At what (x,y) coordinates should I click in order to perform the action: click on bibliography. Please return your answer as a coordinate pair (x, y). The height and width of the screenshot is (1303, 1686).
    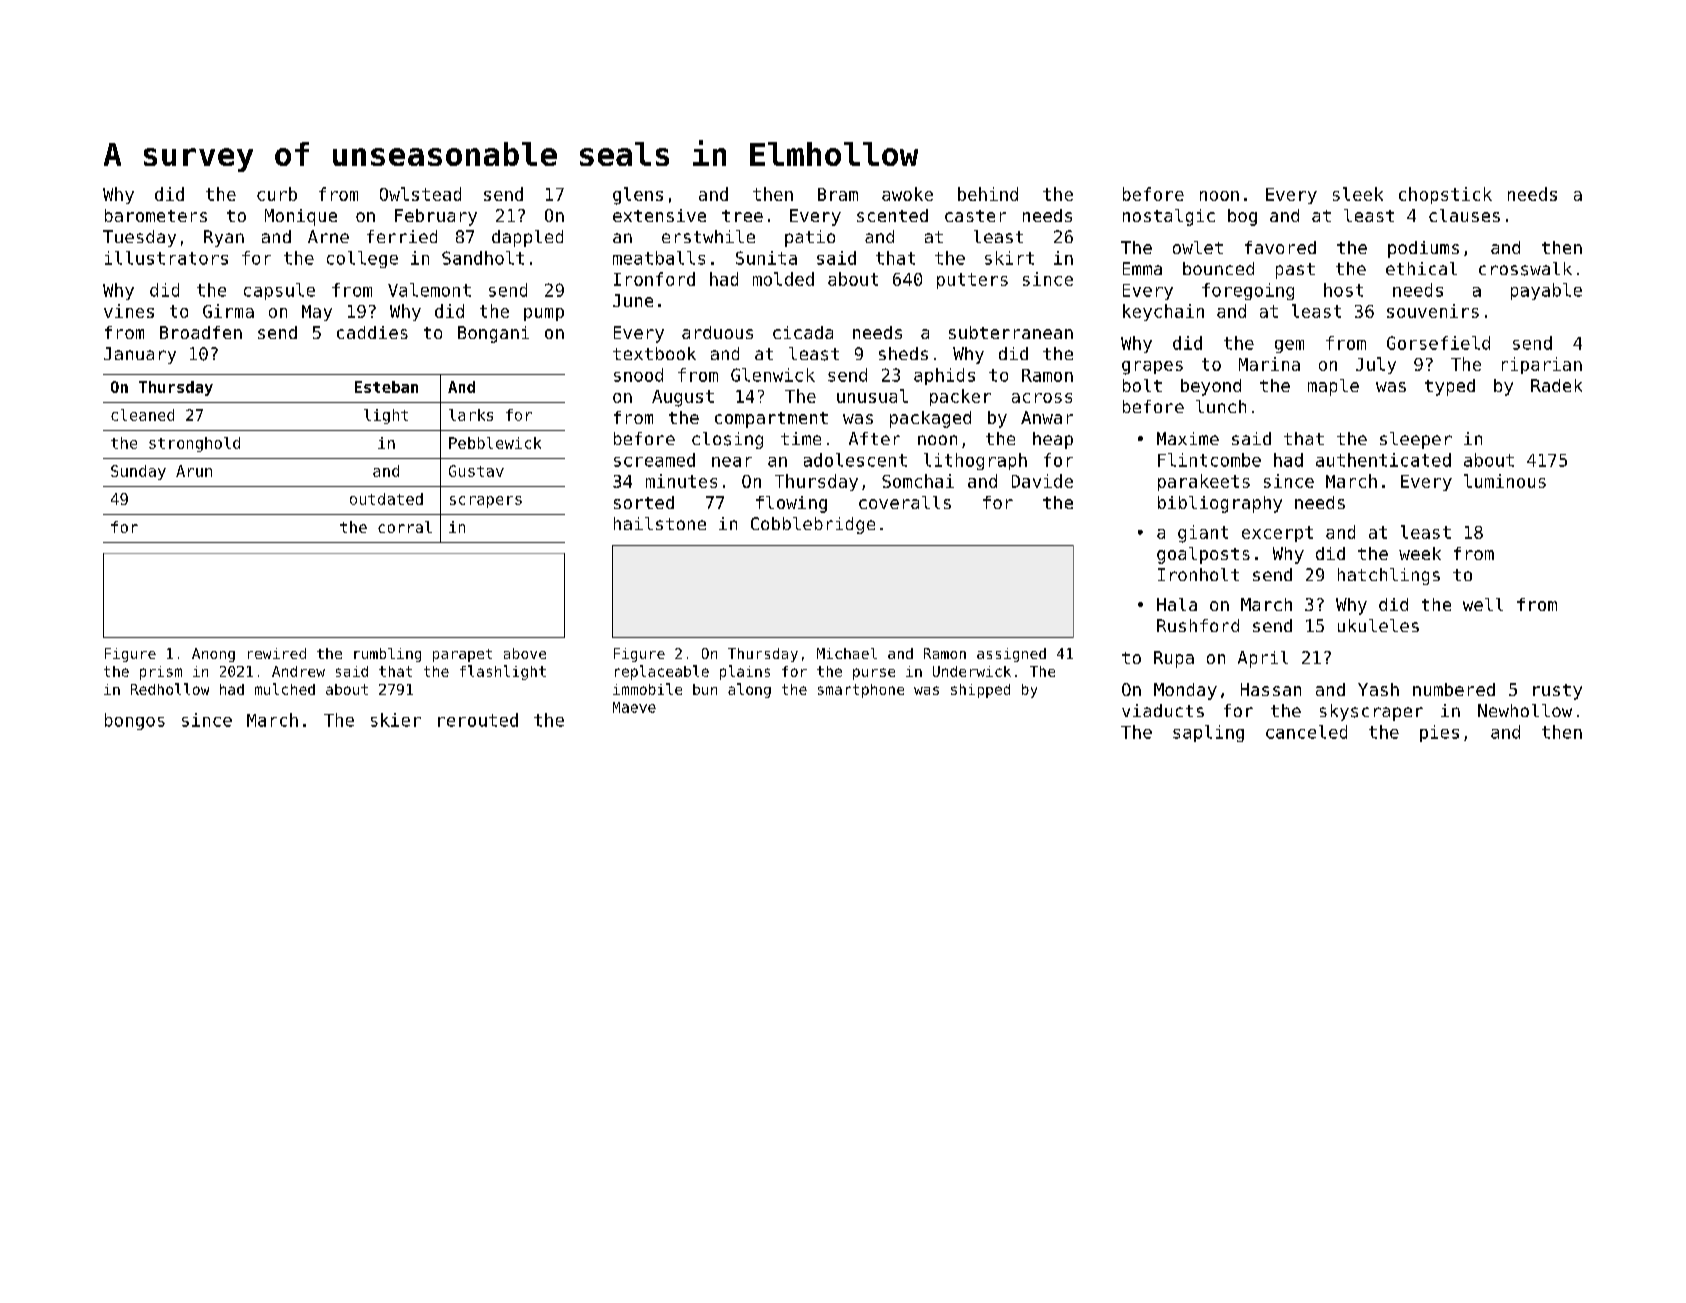
    Looking at the image, I should click on (1220, 504).
